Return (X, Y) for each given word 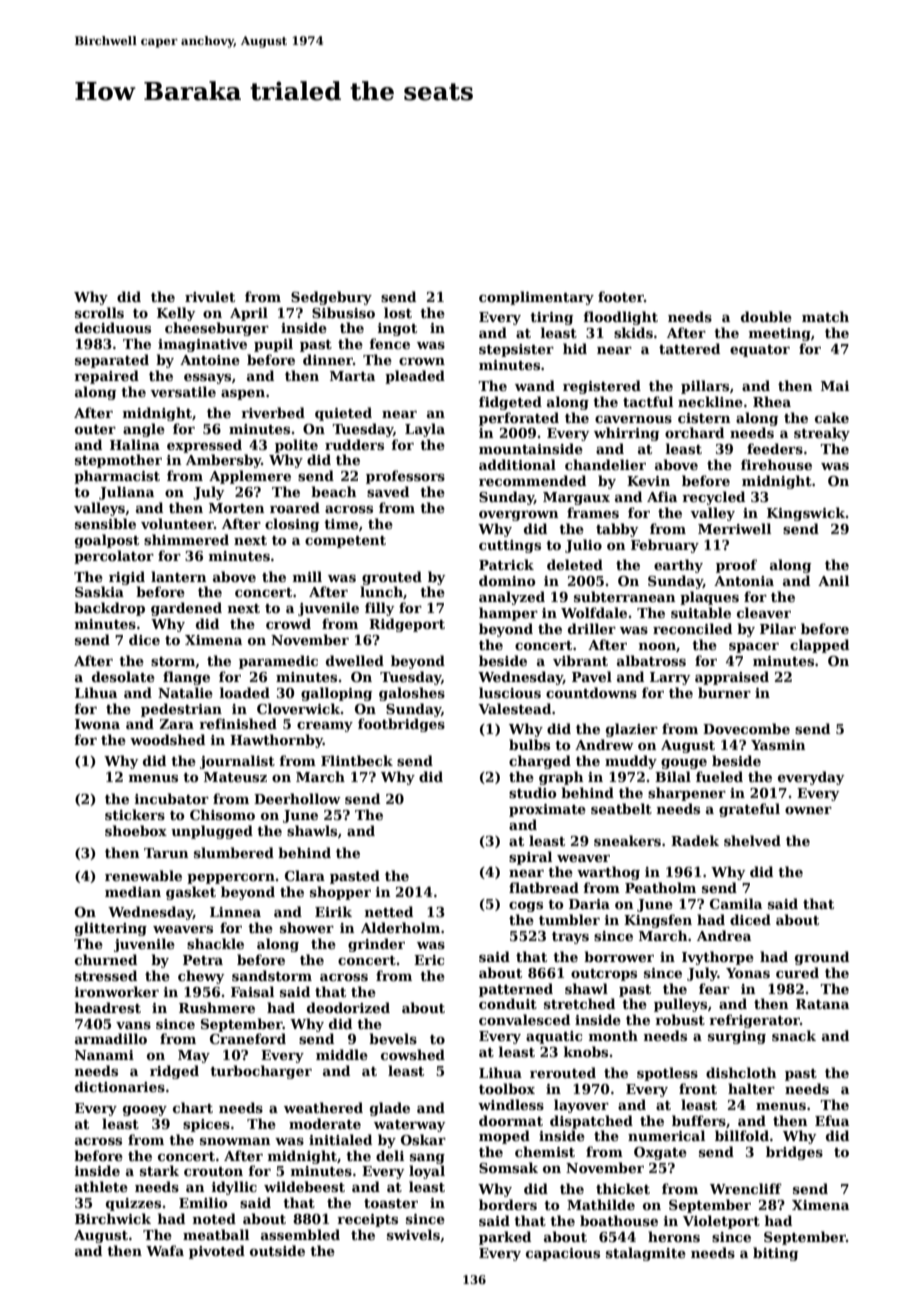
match (825, 316)
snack (794, 1035)
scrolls (99, 312)
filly (380, 609)
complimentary (536, 298)
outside (277, 1250)
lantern (179, 576)
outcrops (604, 975)
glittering (111, 929)
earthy (678, 566)
